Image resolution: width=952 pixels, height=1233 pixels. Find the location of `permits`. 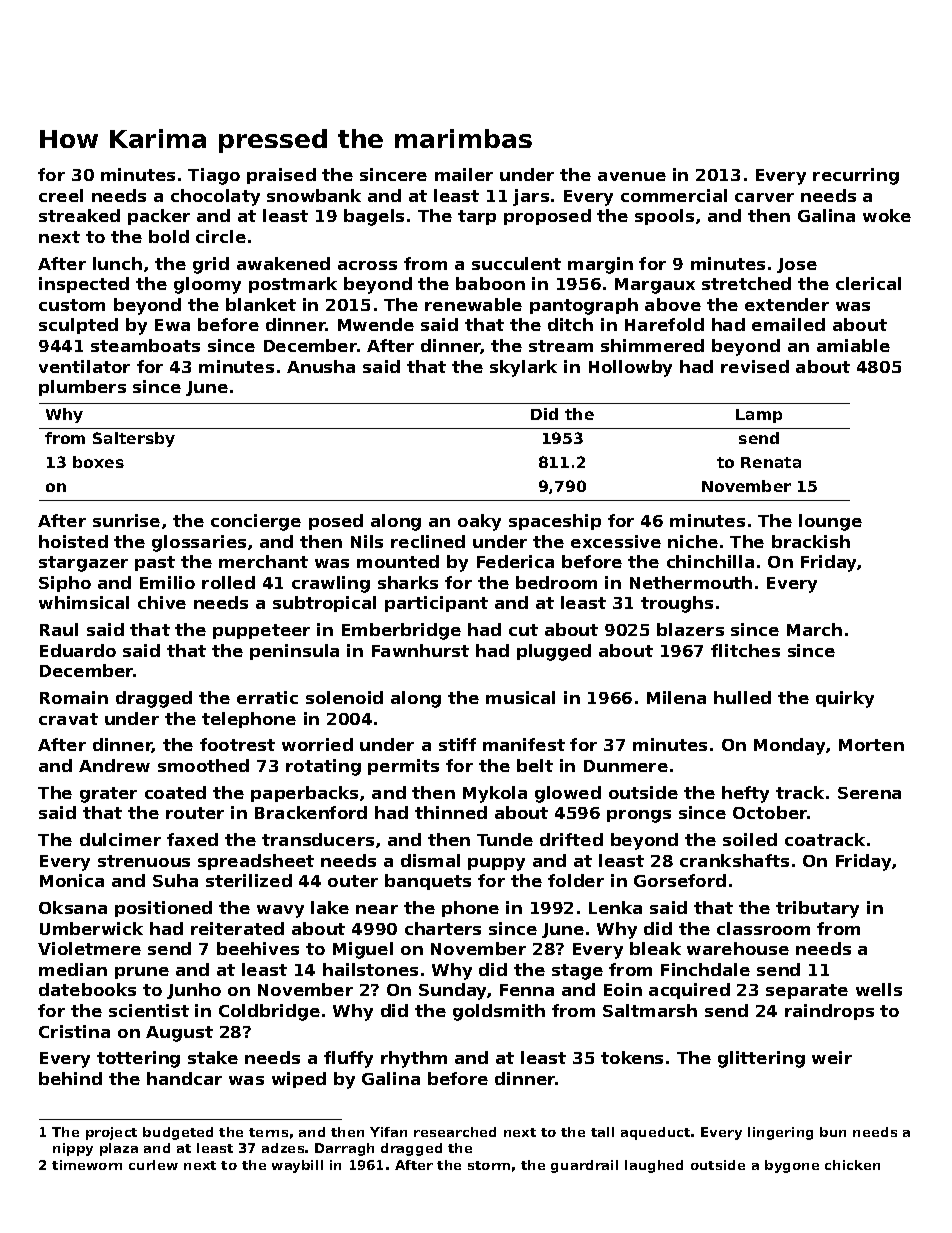

permits is located at coordinates (403, 767).
